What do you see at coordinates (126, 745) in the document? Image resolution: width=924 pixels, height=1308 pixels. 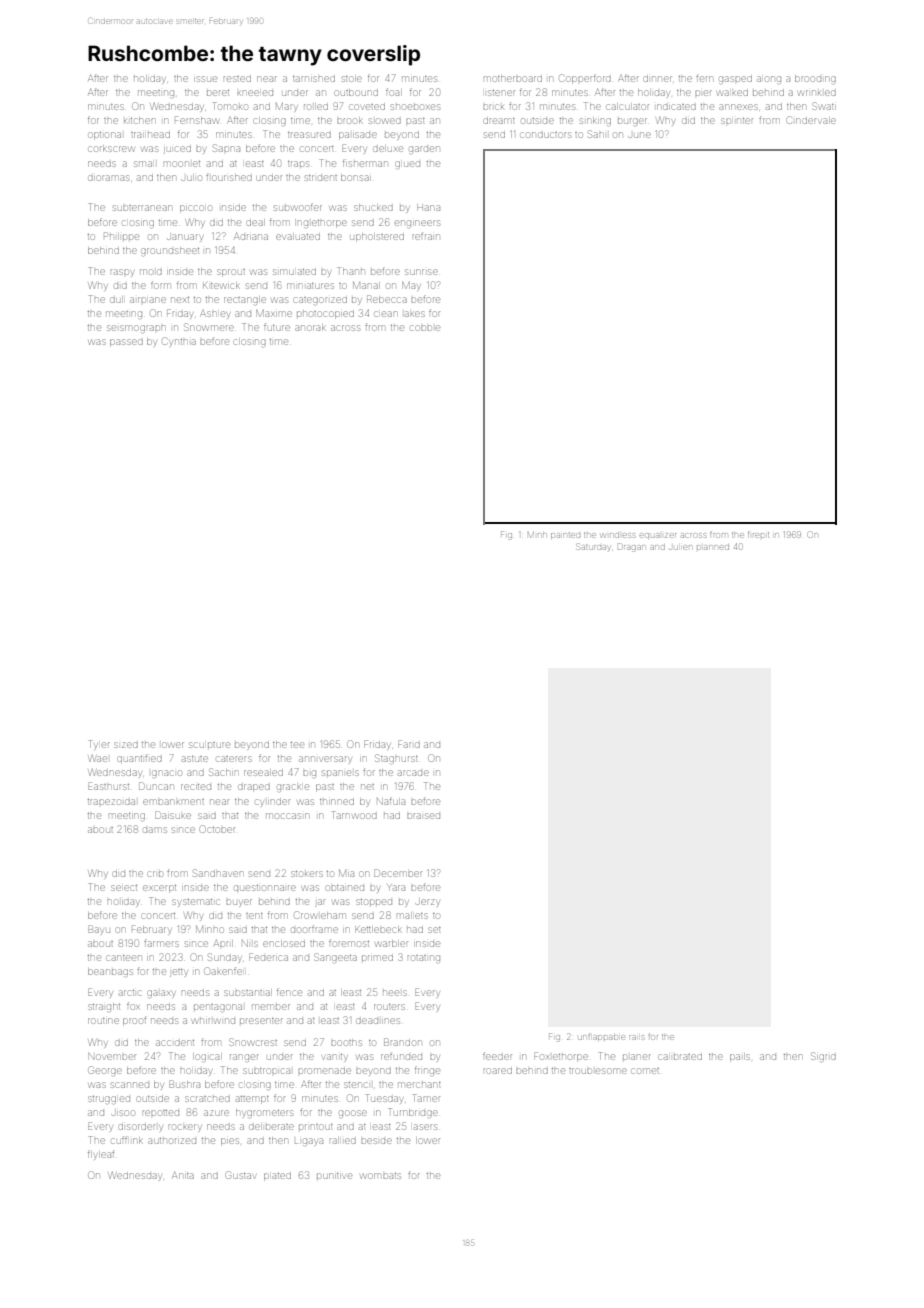 I see `sized` at bounding box center [126, 745].
